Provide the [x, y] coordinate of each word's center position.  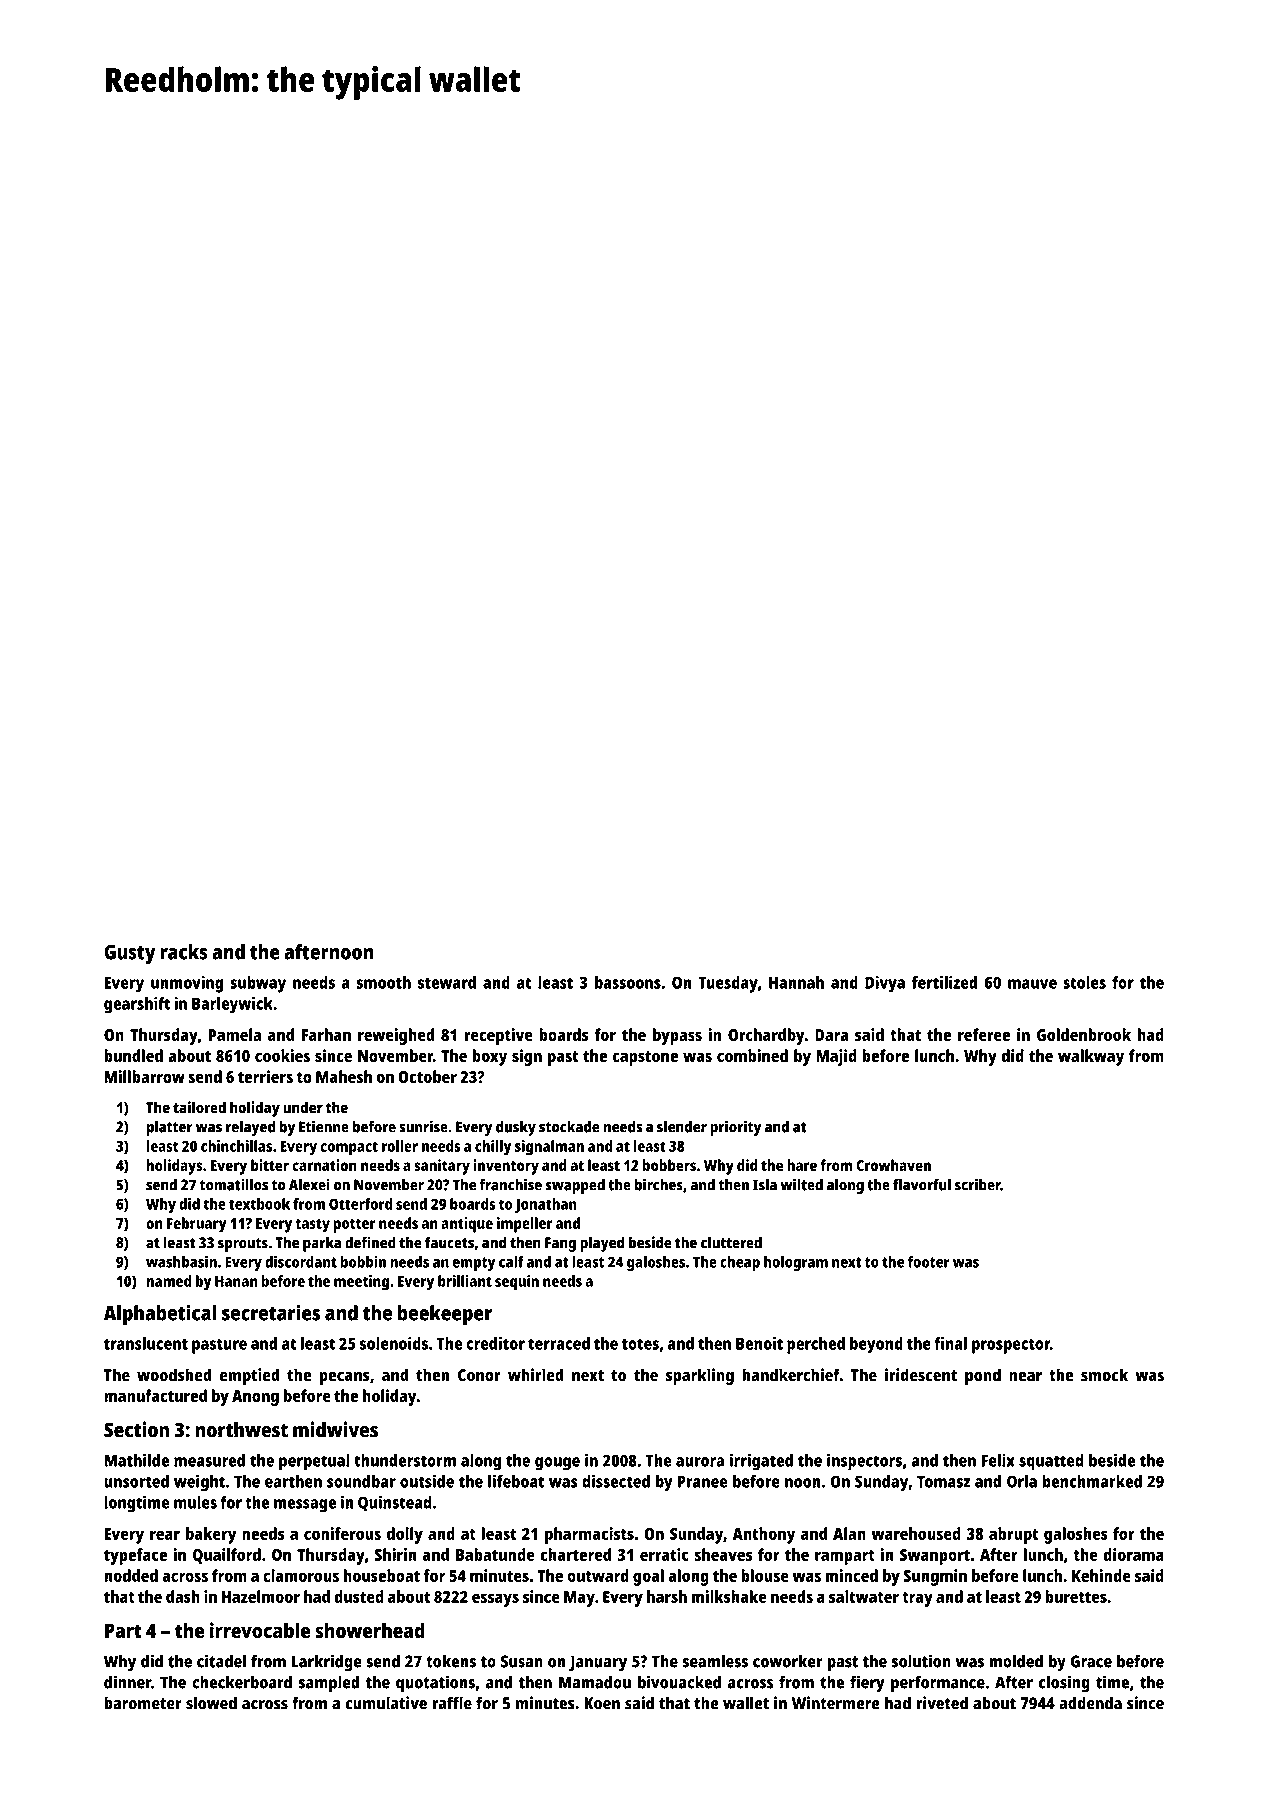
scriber [978, 1184]
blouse [765, 1575]
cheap [740, 1263]
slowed [211, 1703]
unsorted [136, 1481]
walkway [1091, 1057]
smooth [383, 982]
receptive [499, 1036]
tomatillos [234, 1184]
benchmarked [1092, 1481]
